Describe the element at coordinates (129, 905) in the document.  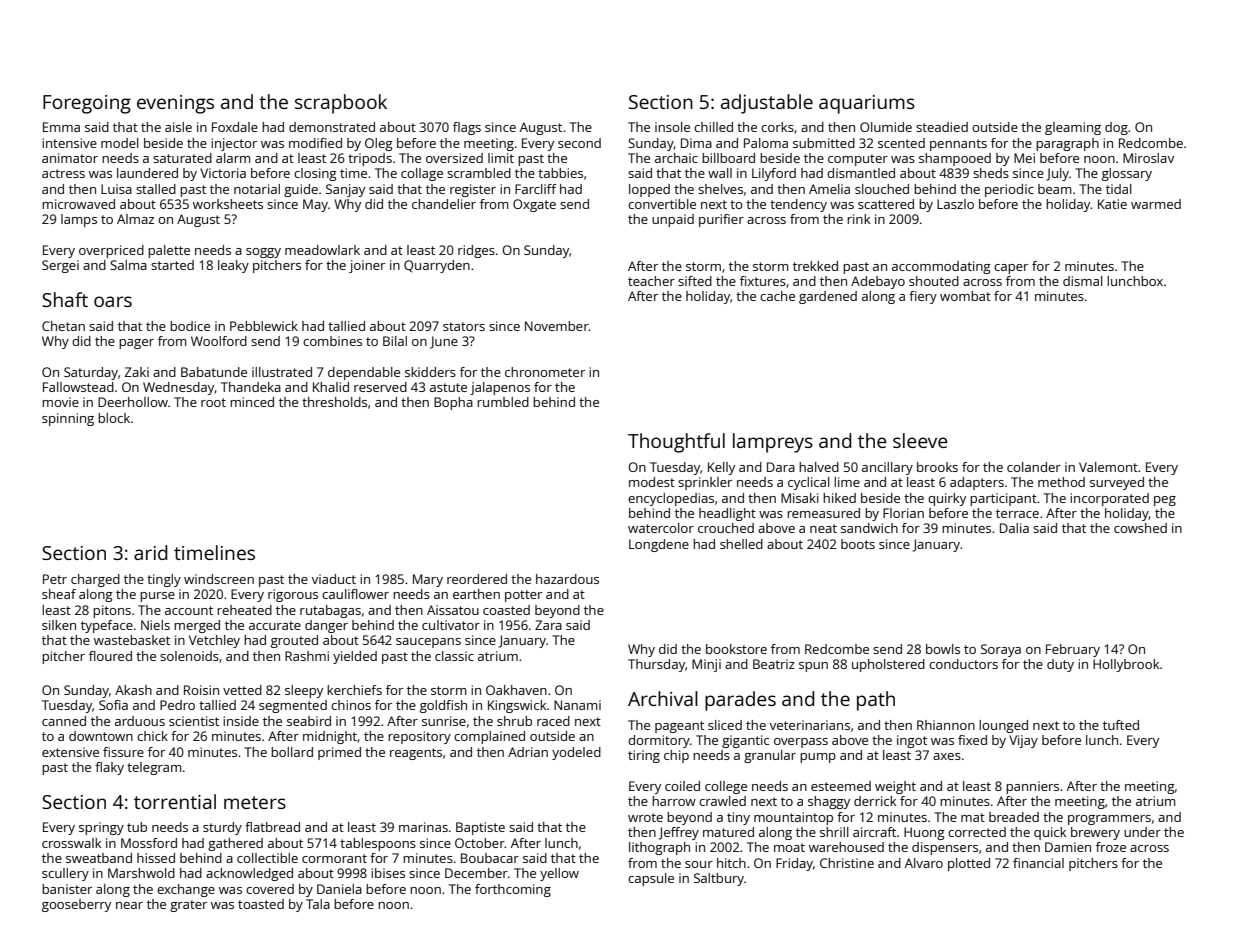
I see `near` at that location.
